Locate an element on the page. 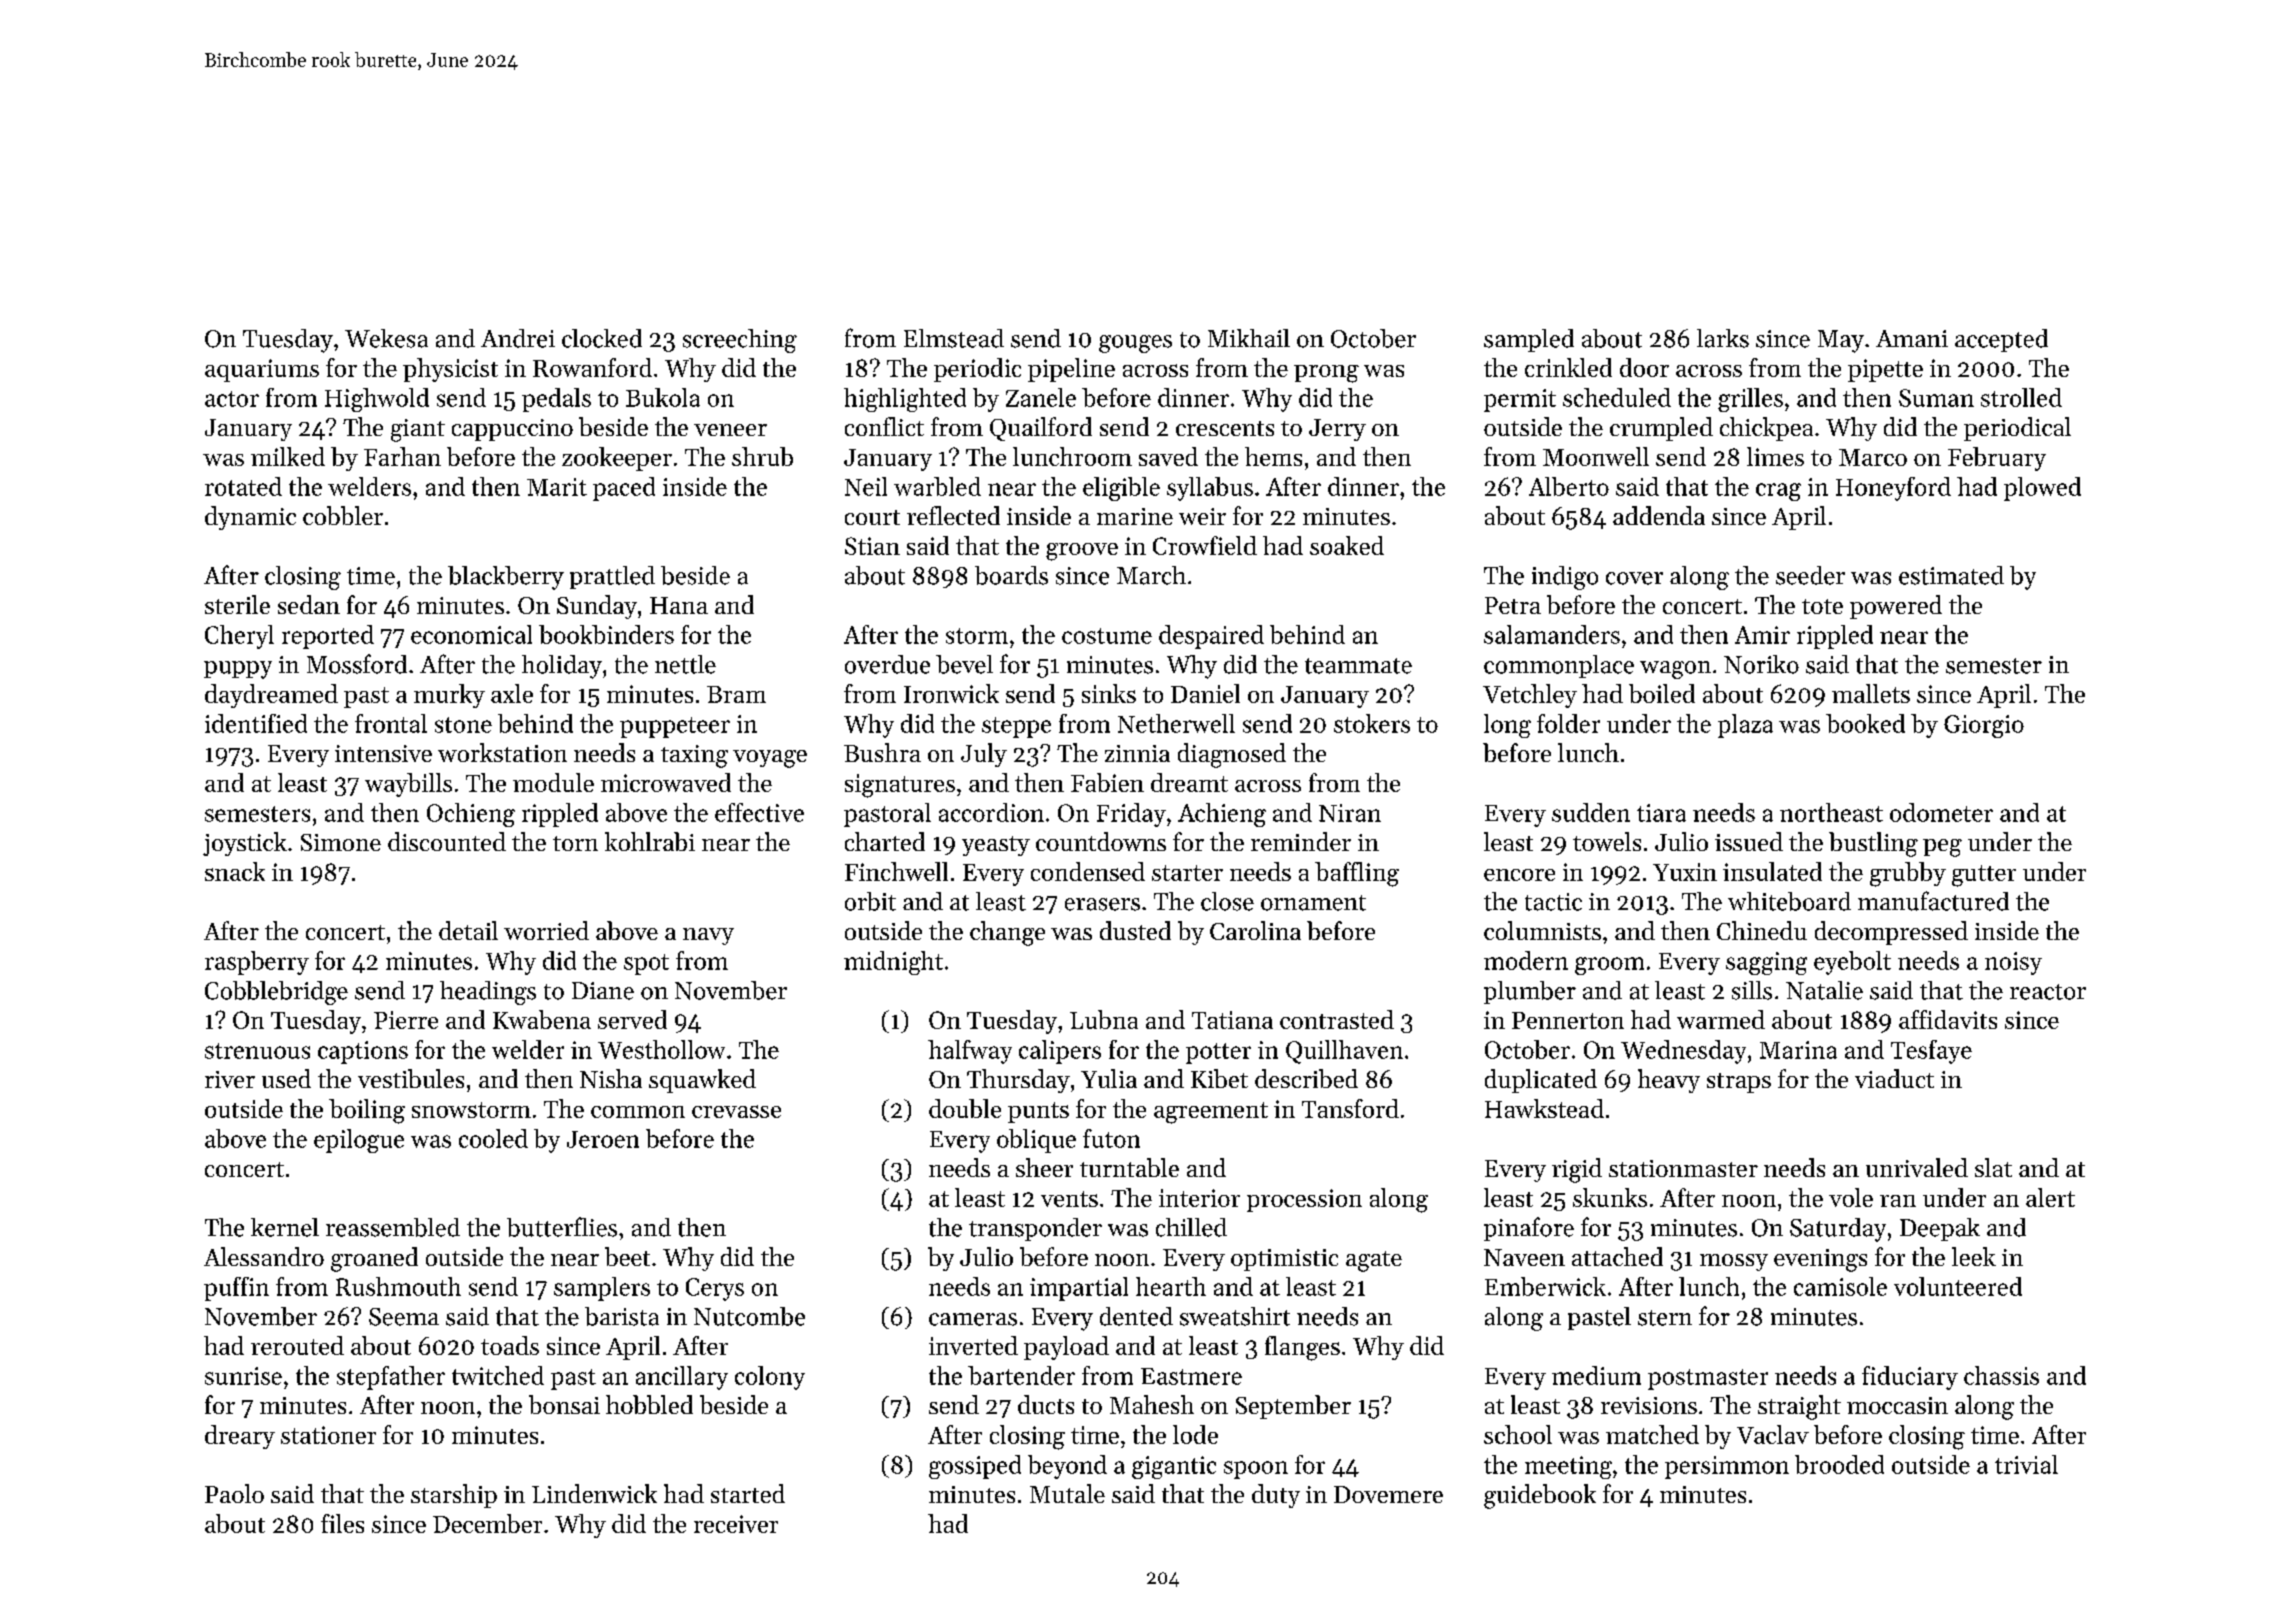 Image resolution: width=2292 pixels, height=1620 pixels. receiver is located at coordinates (736, 1524).
